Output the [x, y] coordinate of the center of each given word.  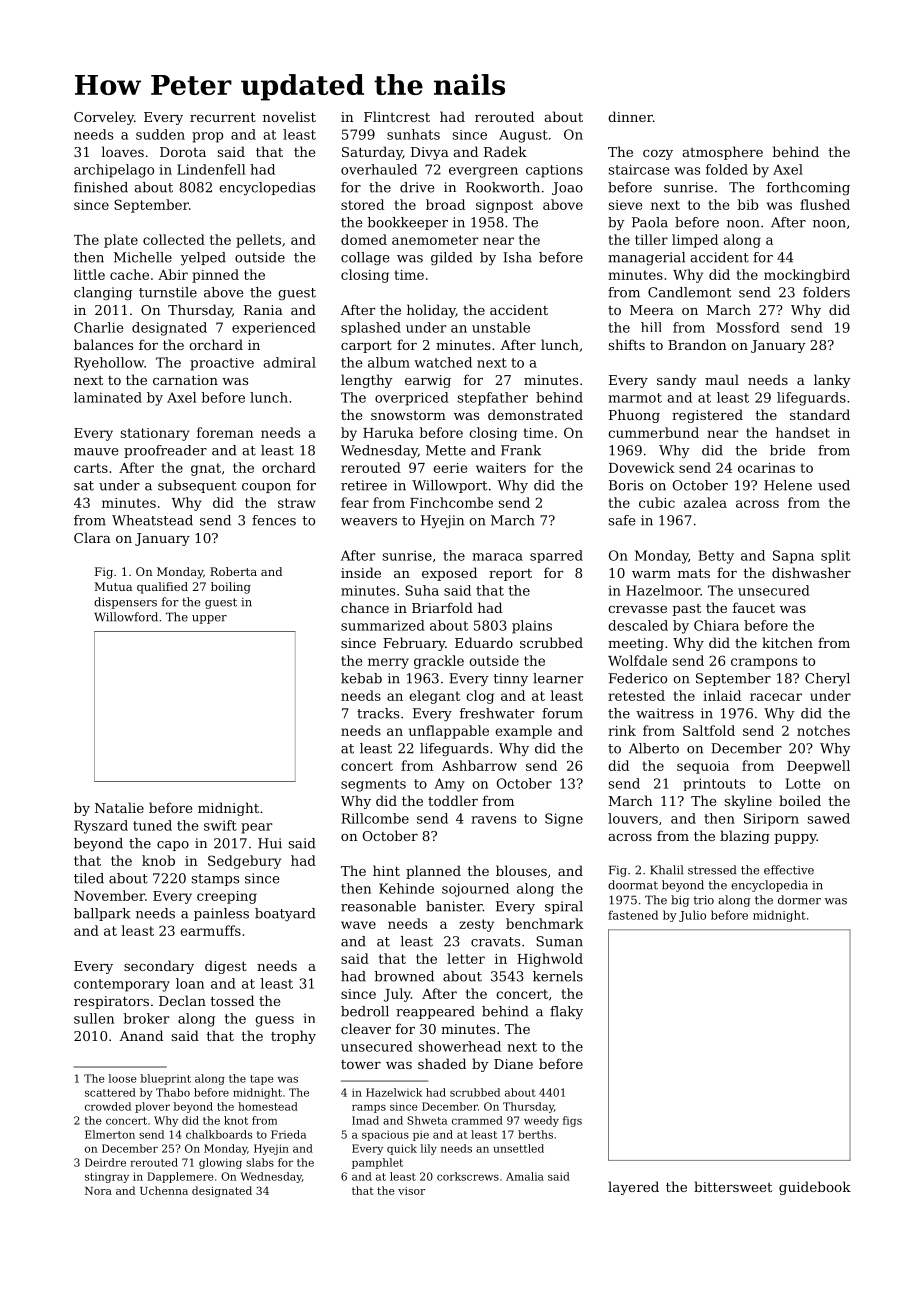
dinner [630, 116]
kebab [361, 678]
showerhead [460, 1046]
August [523, 136]
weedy [541, 1121]
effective [789, 870]
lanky [832, 381]
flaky [566, 1012]
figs [572, 1121]
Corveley [104, 118]
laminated [108, 397]
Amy [449, 785]
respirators [111, 1002]
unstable [501, 327]
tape [262, 1080]
